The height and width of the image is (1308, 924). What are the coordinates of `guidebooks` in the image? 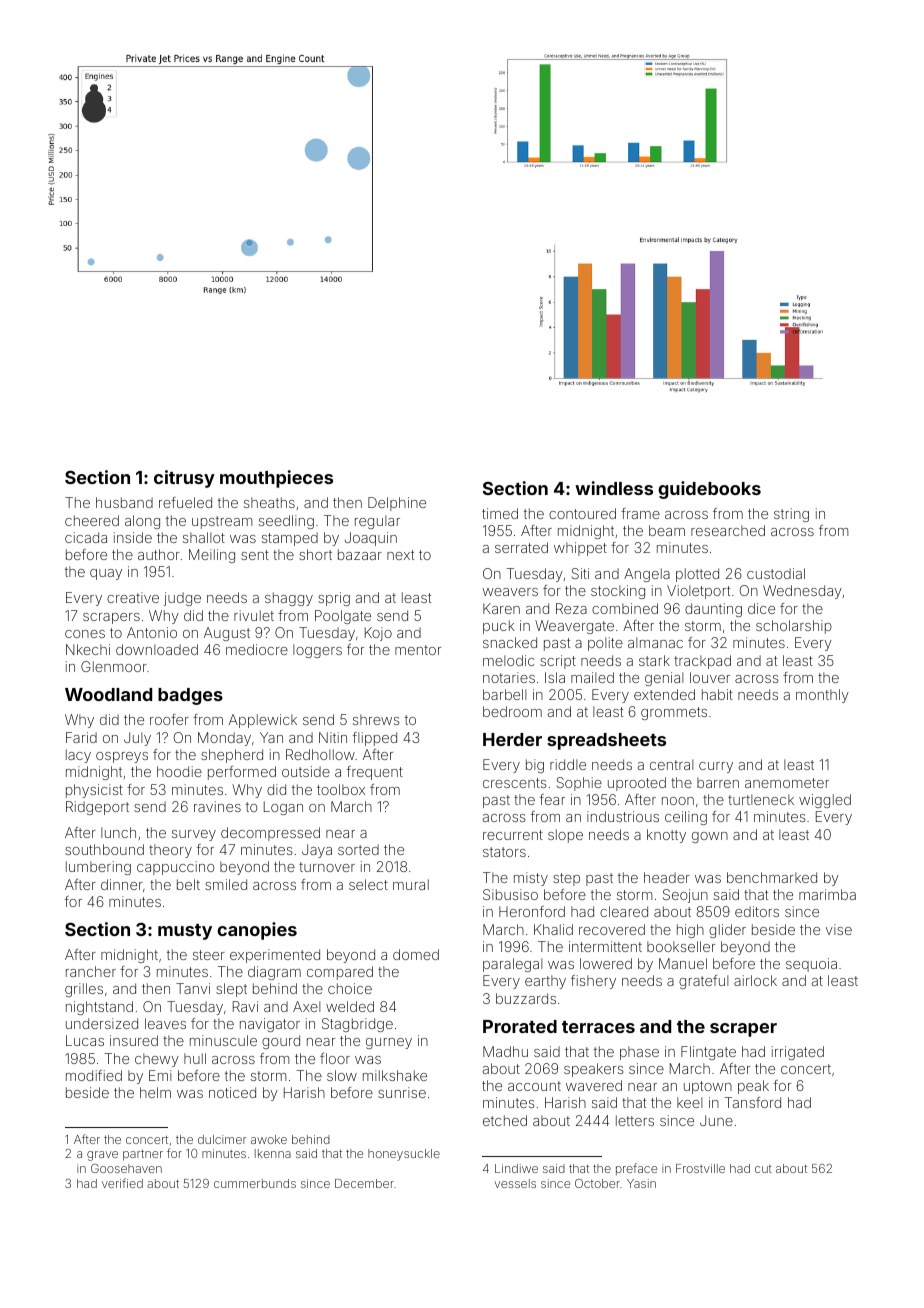 It's located at (709, 490).
